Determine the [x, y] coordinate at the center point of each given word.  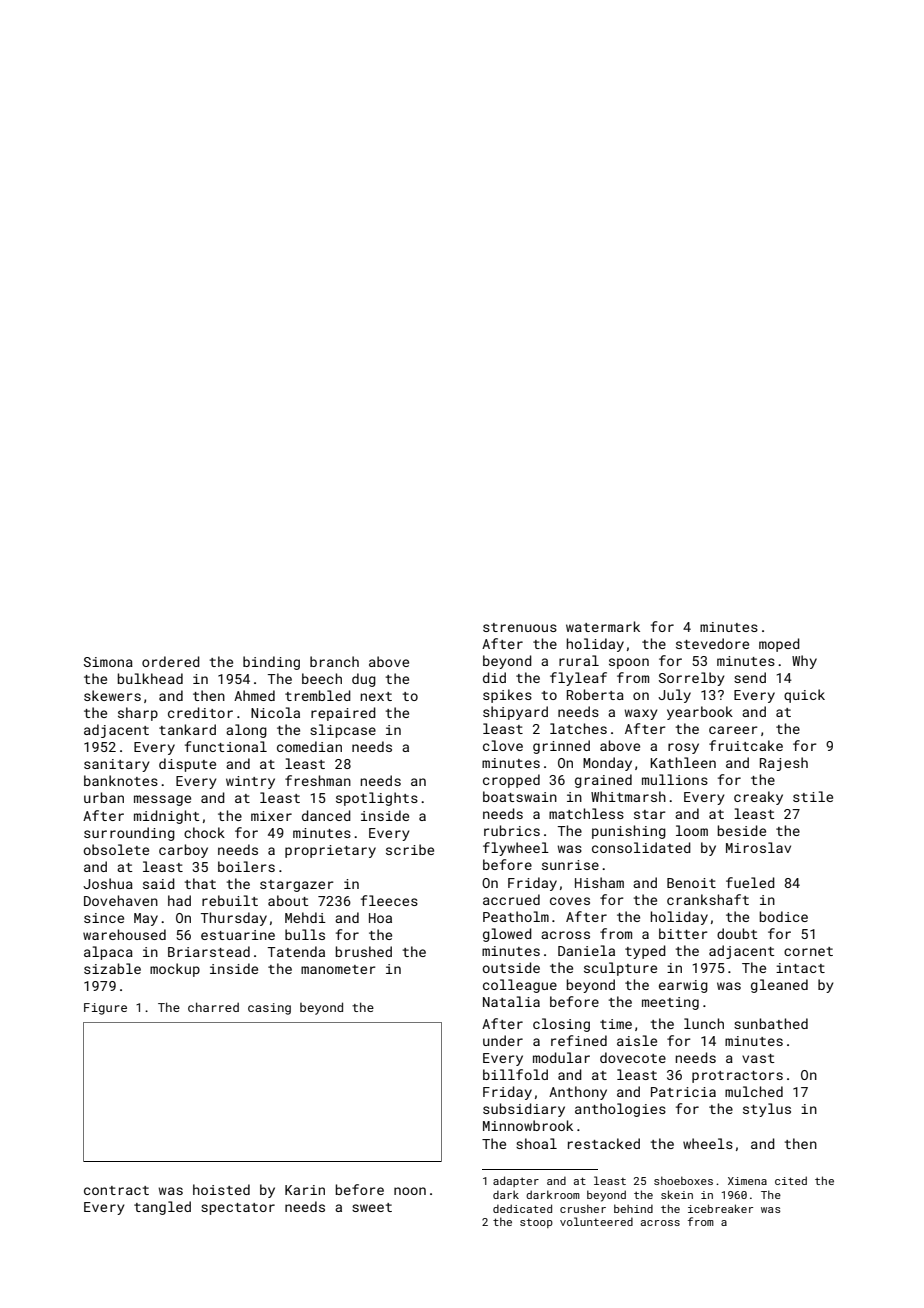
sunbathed [771, 1023]
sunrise [570, 865]
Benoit [691, 883]
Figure [105, 1009]
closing [561, 1025]
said [159, 883]
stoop [536, 1223]
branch [334, 661]
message [162, 800]
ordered [171, 661]
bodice [784, 916]
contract [116, 1190]
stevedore [712, 643]
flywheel [516, 849]
